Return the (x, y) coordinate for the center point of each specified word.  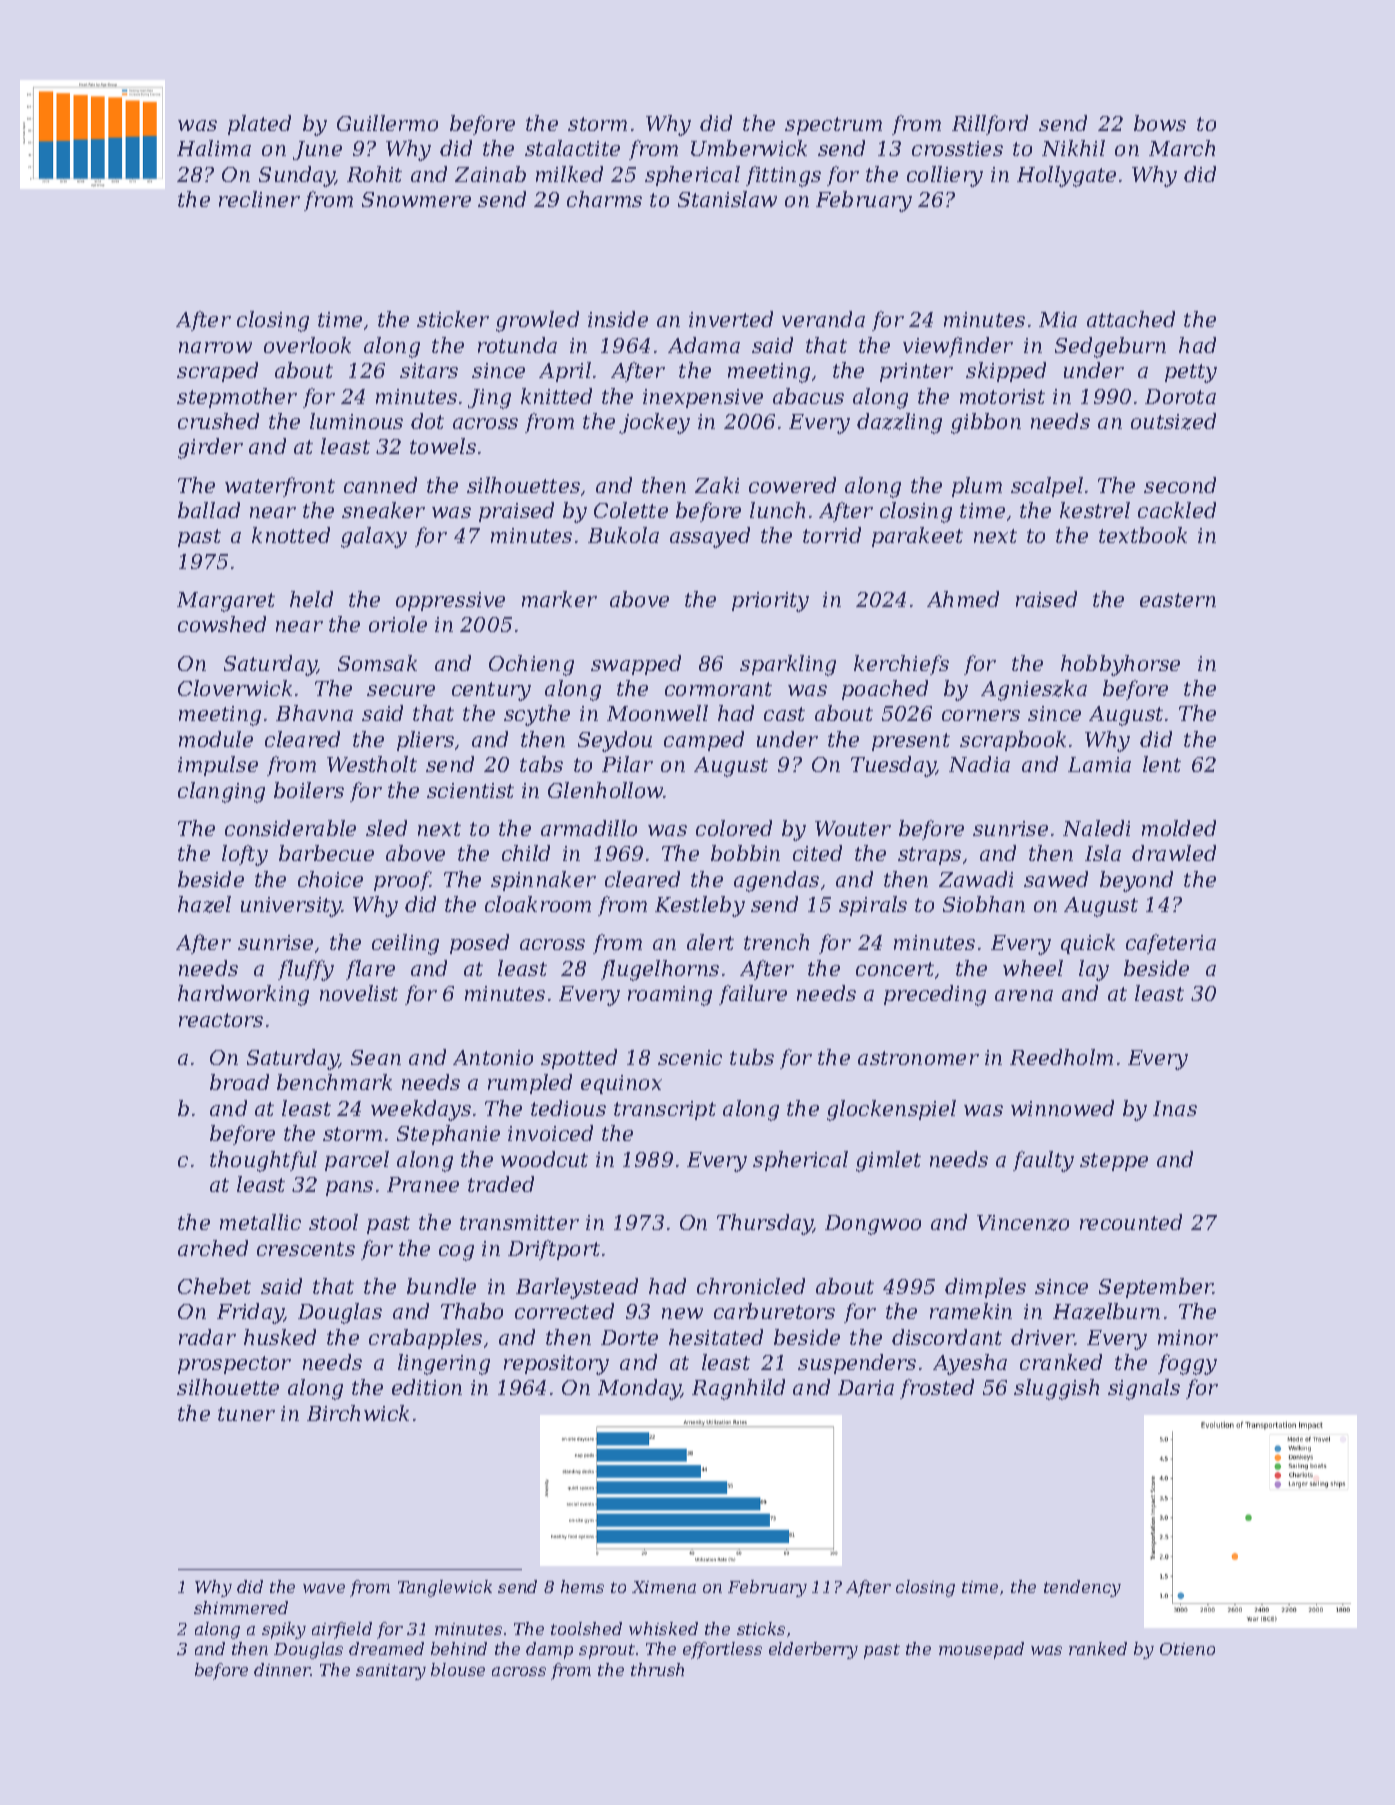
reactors (221, 1020)
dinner (282, 1669)
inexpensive (703, 398)
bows (1160, 123)
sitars (429, 370)
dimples (985, 1288)
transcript (665, 1110)
